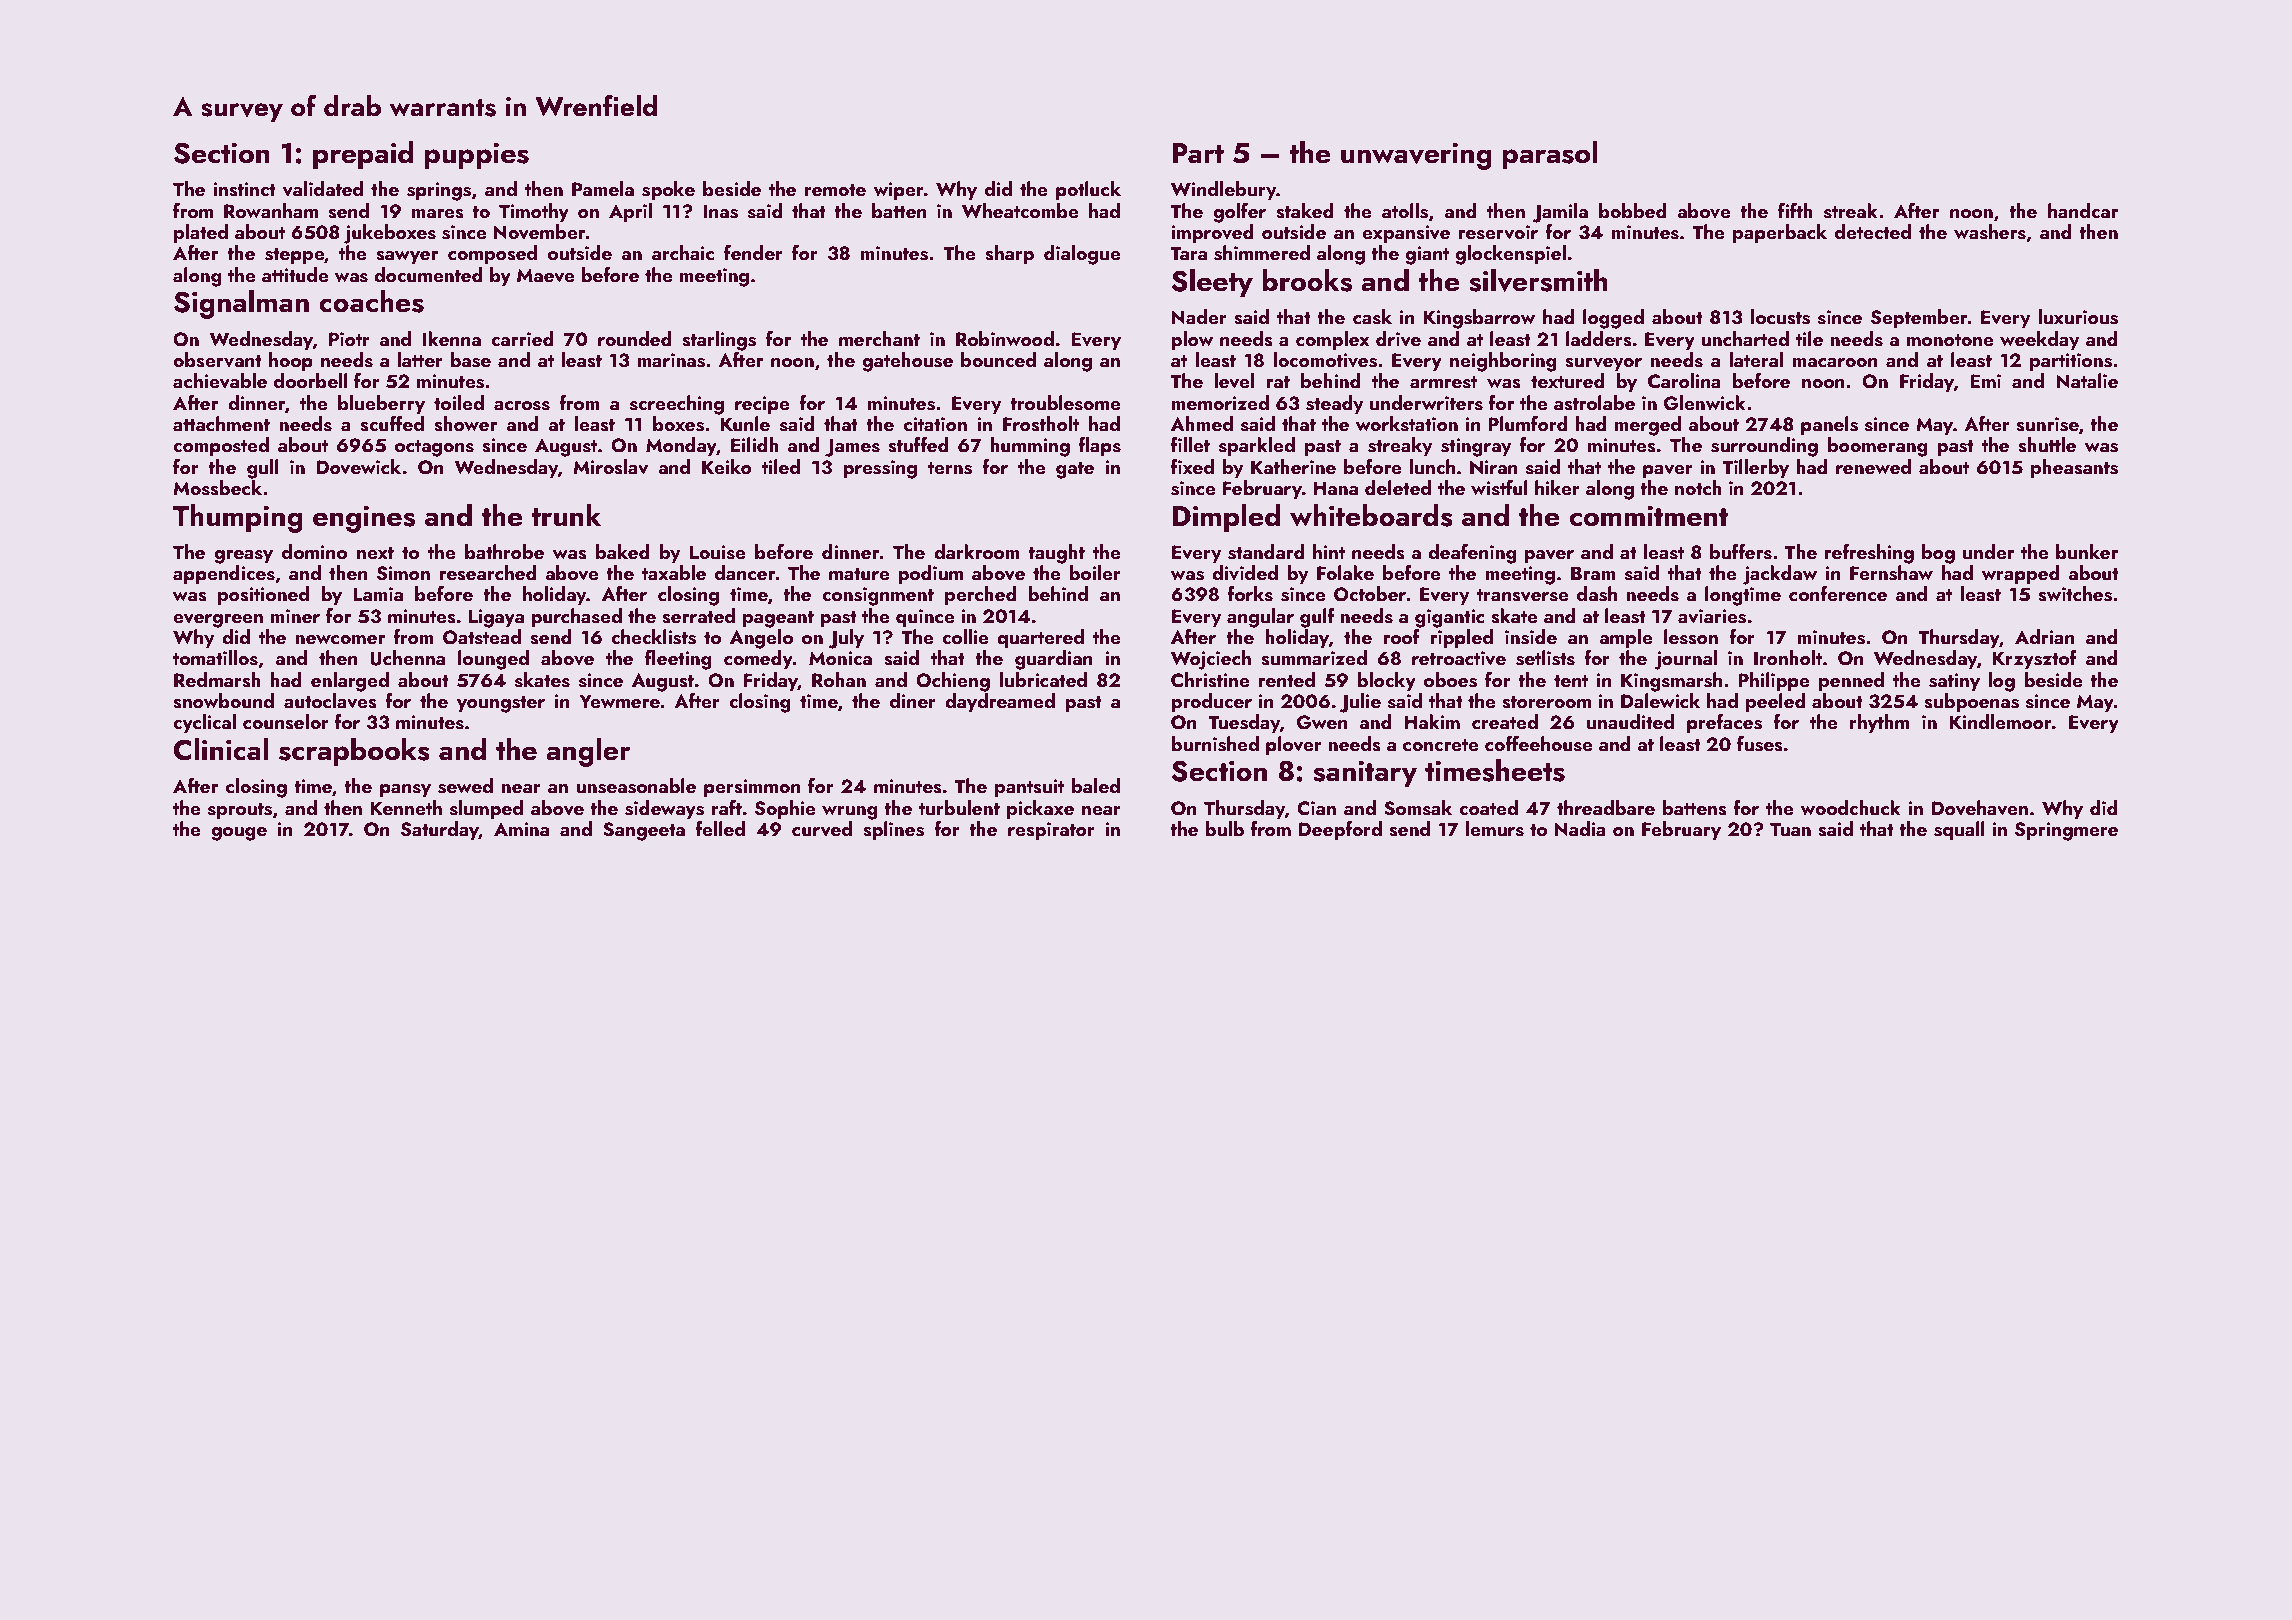 This image has height=1620, width=2292. What do you see at coordinates (588, 752) in the image?
I see `angler` at bounding box center [588, 752].
